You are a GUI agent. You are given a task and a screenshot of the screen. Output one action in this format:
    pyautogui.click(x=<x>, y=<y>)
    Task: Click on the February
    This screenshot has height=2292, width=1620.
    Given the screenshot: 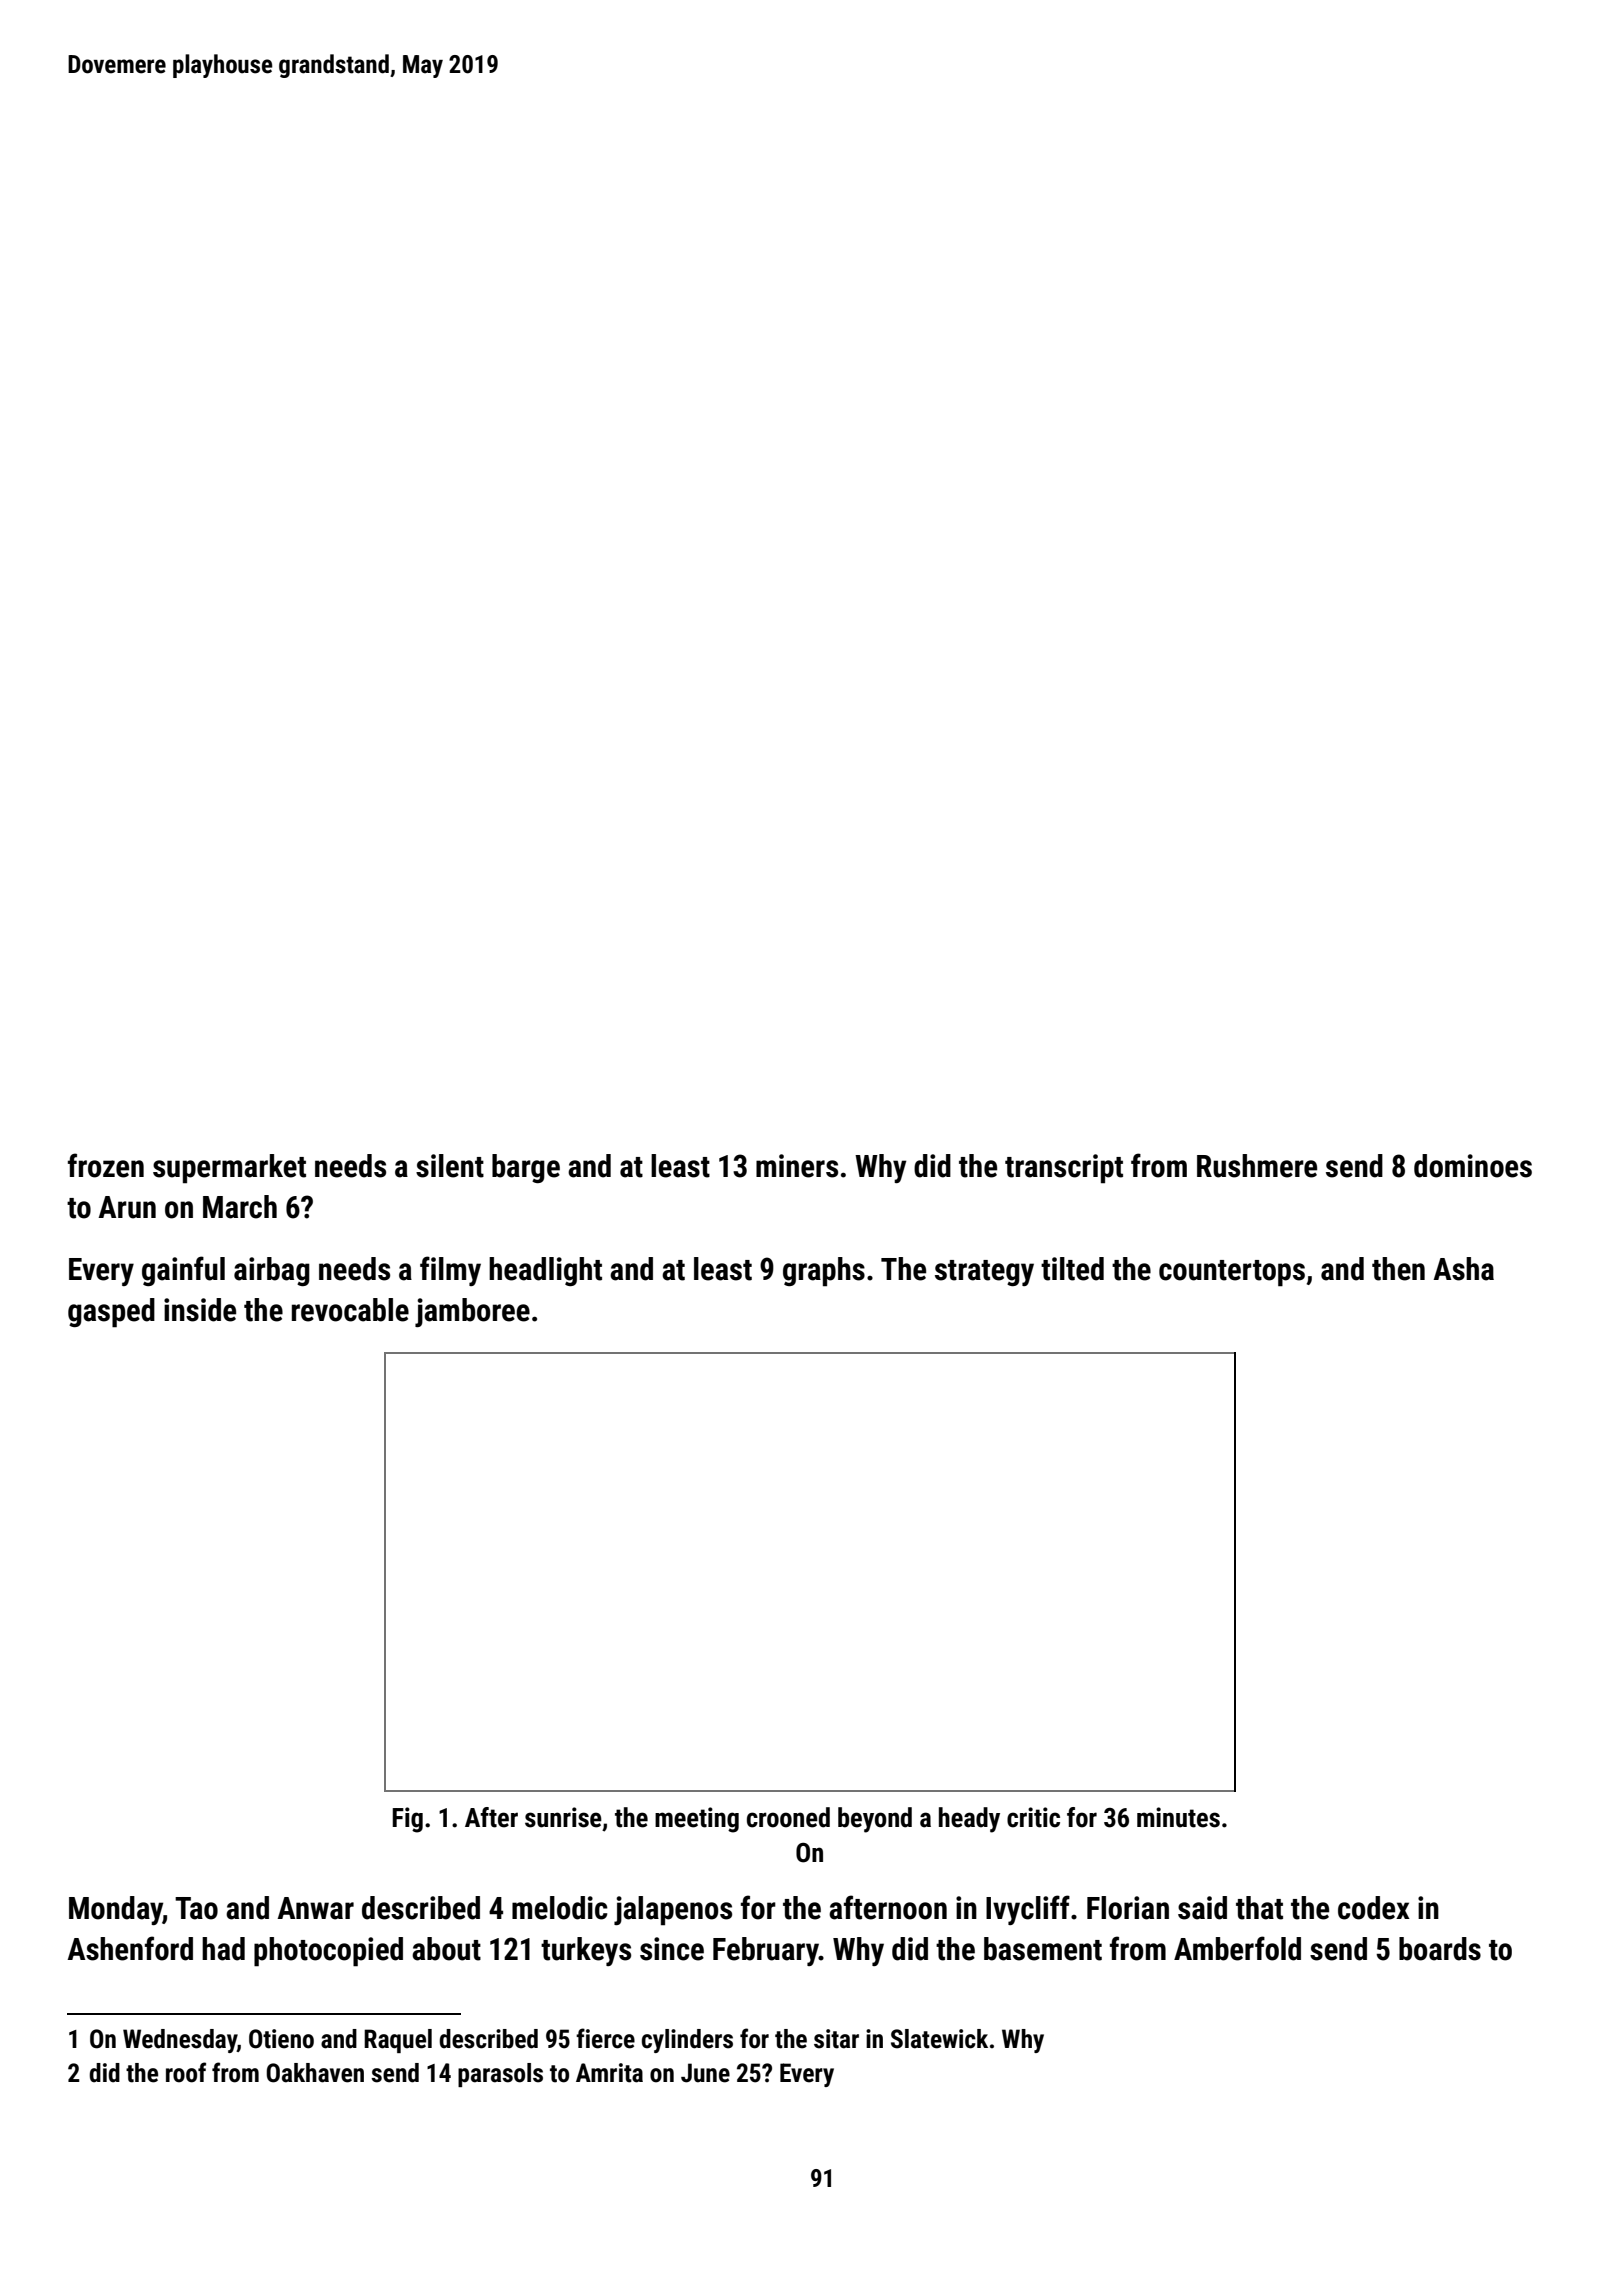 What is the action you would take?
    pyautogui.click(x=766, y=1951)
